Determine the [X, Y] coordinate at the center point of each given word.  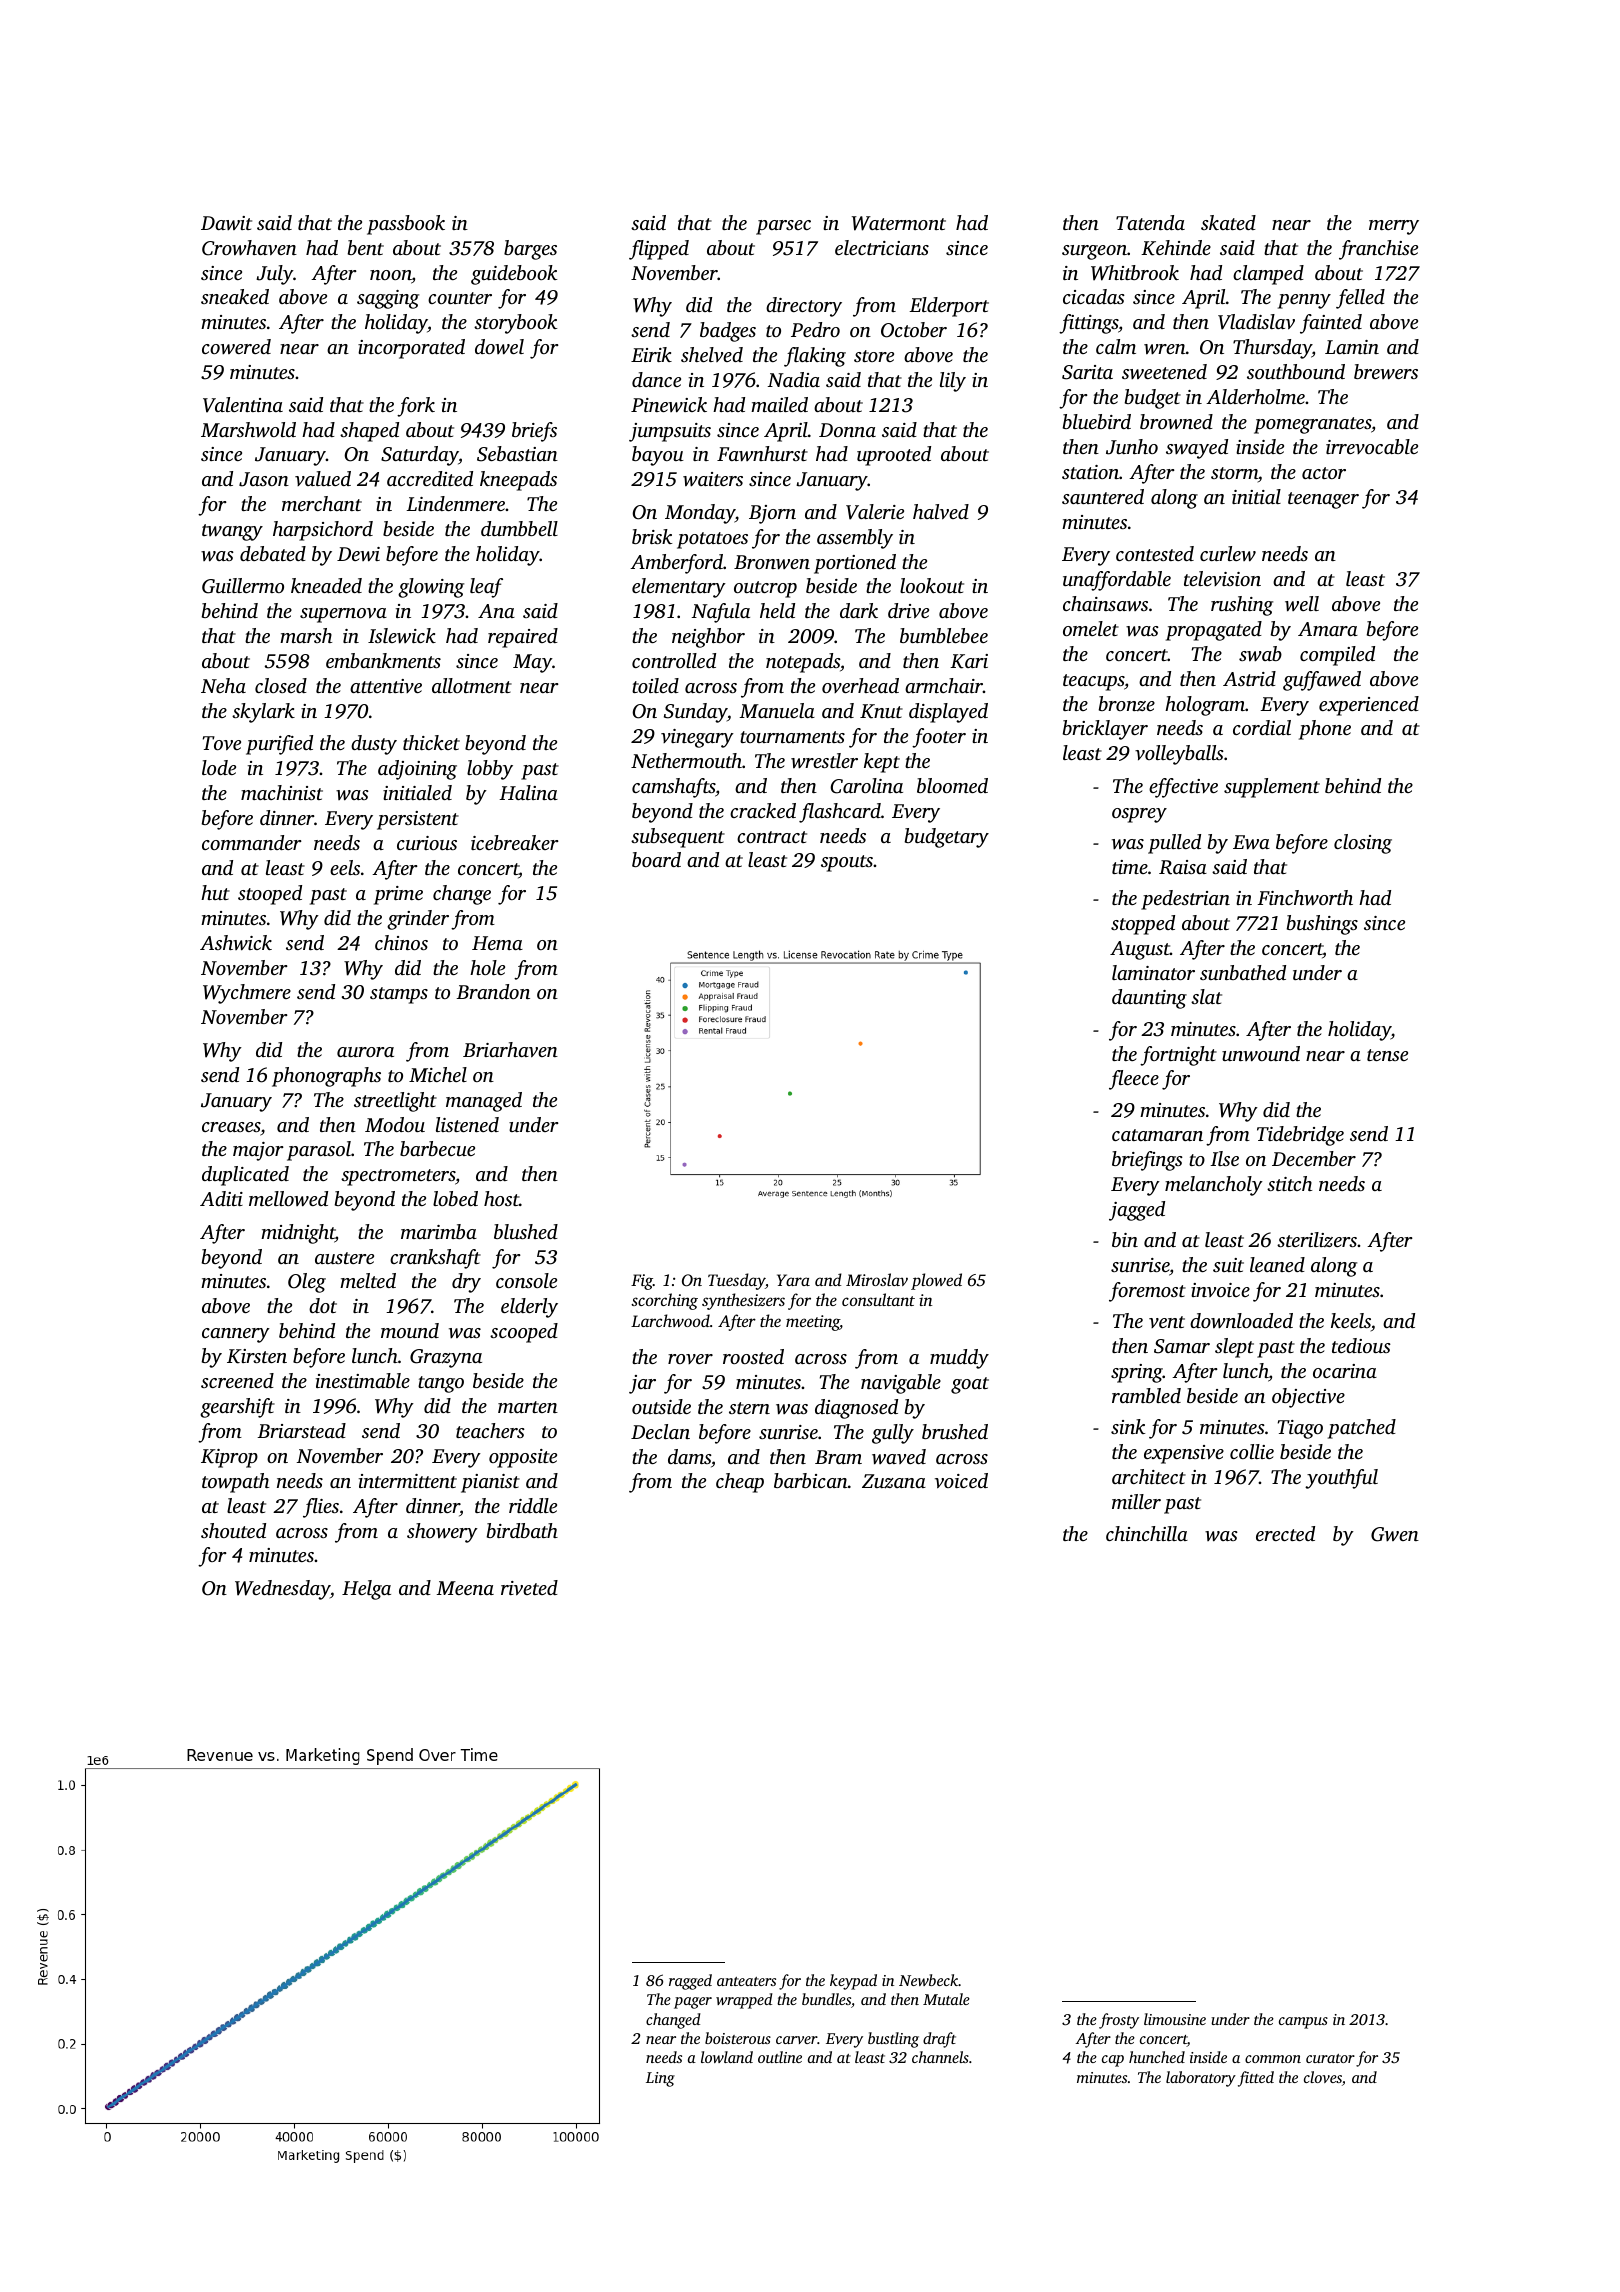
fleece [1134, 1080]
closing [1363, 844]
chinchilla [1147, 1533]
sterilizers [1317, 1239]
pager [693, 2003]
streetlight [395, 1102]
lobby [490, 770]
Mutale [946, 1999]
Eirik [651, 354]
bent [366, 247]
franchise [1378, 250]
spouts [847, 863]
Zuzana [894, 1481]
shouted [233, 1530]
